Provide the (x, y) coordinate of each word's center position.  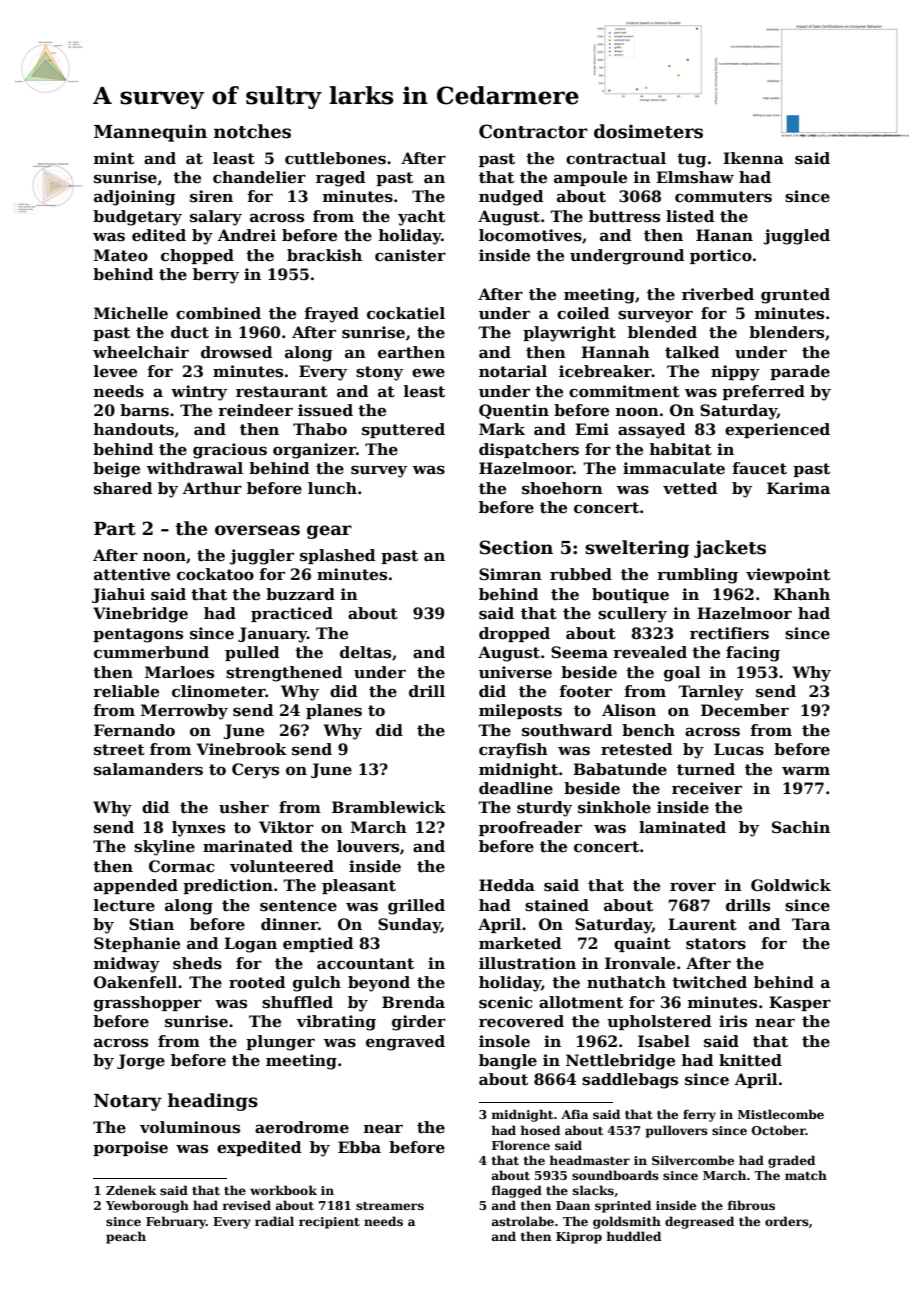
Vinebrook (241, 749)
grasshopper (148, 1004)
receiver (707, 788)
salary (216, 218)
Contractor (533, 131)
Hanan (724, 235)
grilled (416, 907)
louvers (368, 846)
